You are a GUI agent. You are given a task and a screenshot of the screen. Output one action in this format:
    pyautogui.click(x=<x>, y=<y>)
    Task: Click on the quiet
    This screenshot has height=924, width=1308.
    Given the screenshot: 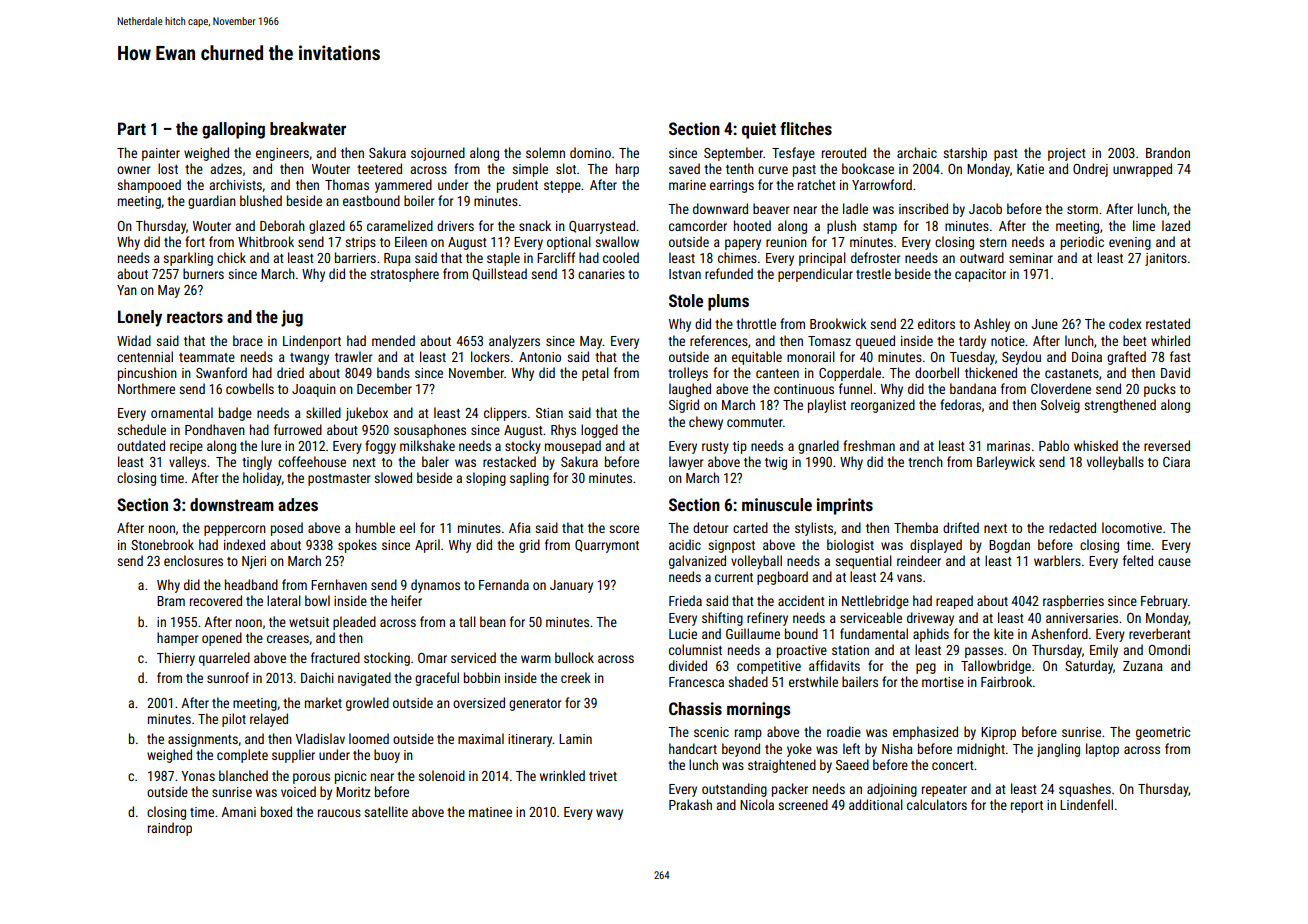 What is the action you would take?
    pyautogui.click(x=759, y=130)
